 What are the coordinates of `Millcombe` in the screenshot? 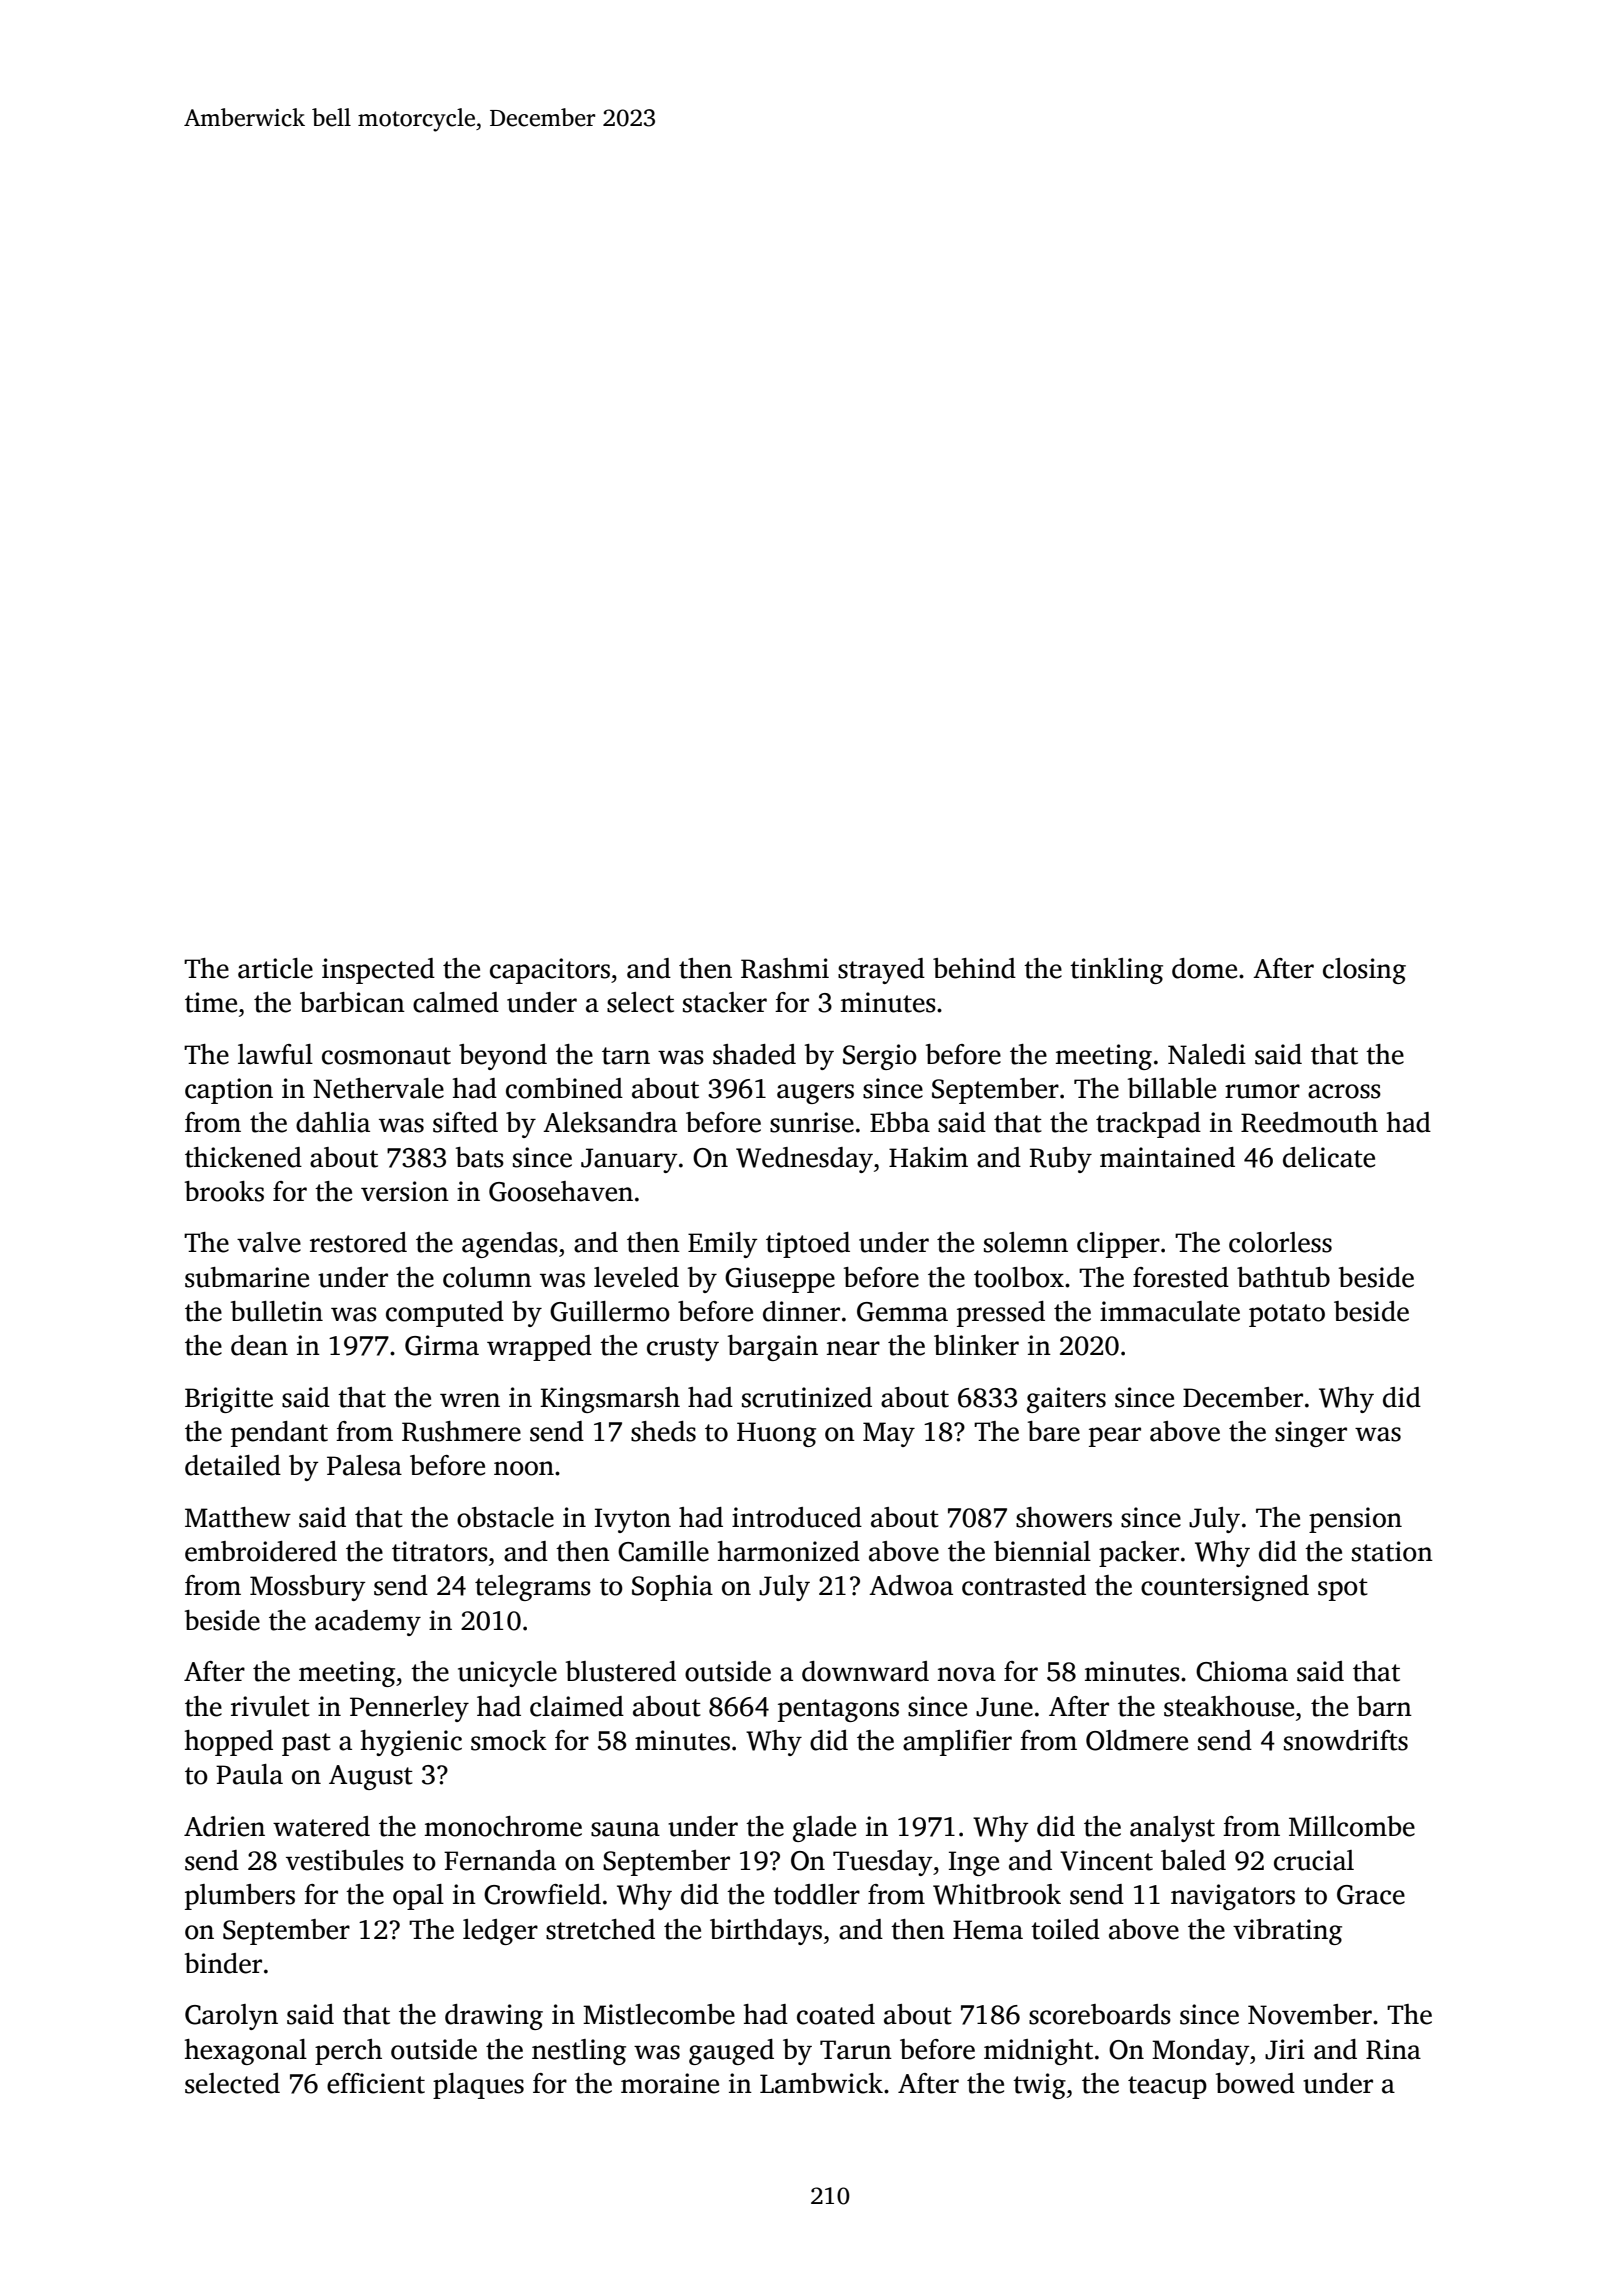 It's located at (1352, 1826).
